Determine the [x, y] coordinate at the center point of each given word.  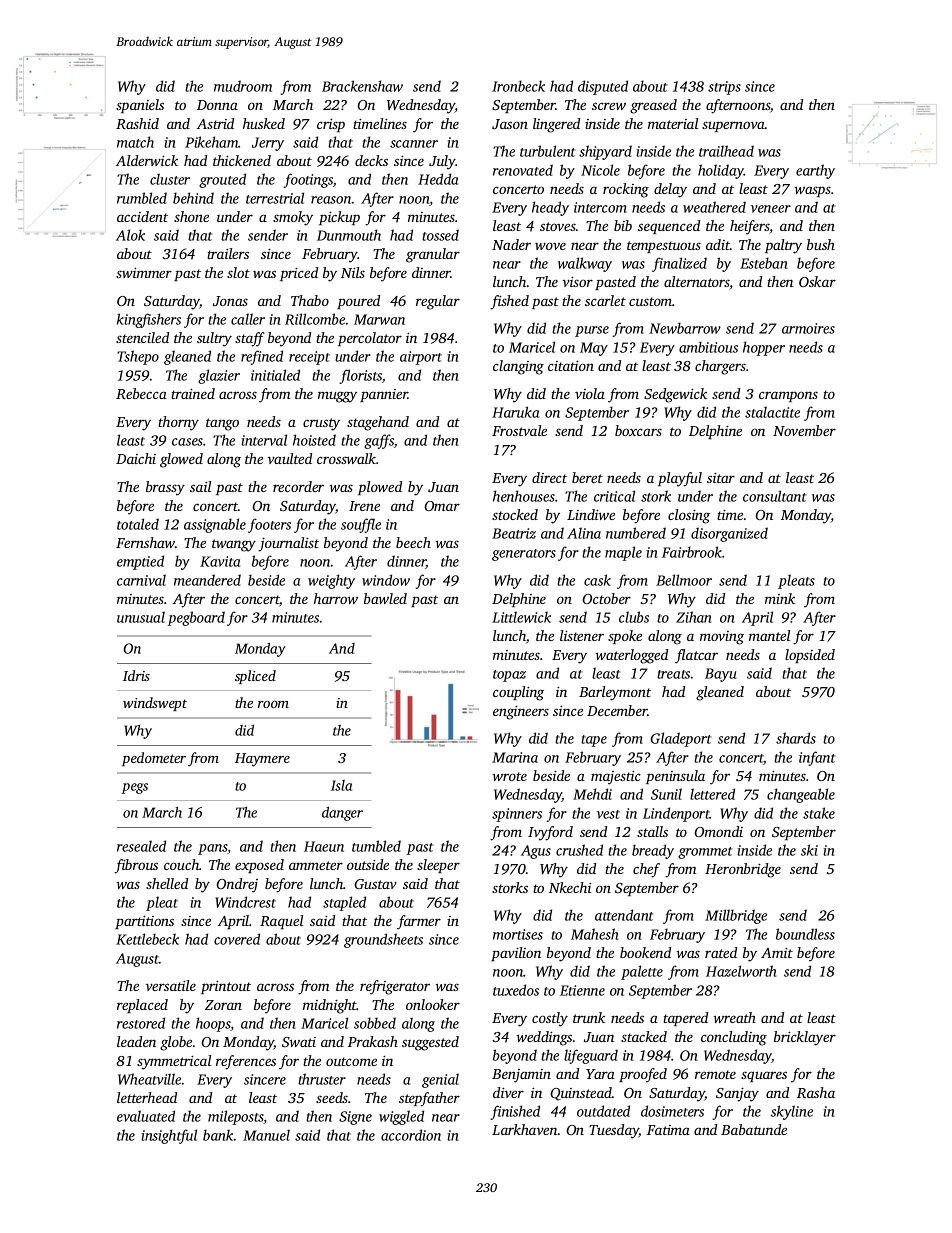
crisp [331, 125]
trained [193, 393]
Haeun [324, 846]
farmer [419, 922]
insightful [169, 1136]
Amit [777, 952]
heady [550, 208]
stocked [515, 514]
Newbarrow [685, 328]
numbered [636, 533]
